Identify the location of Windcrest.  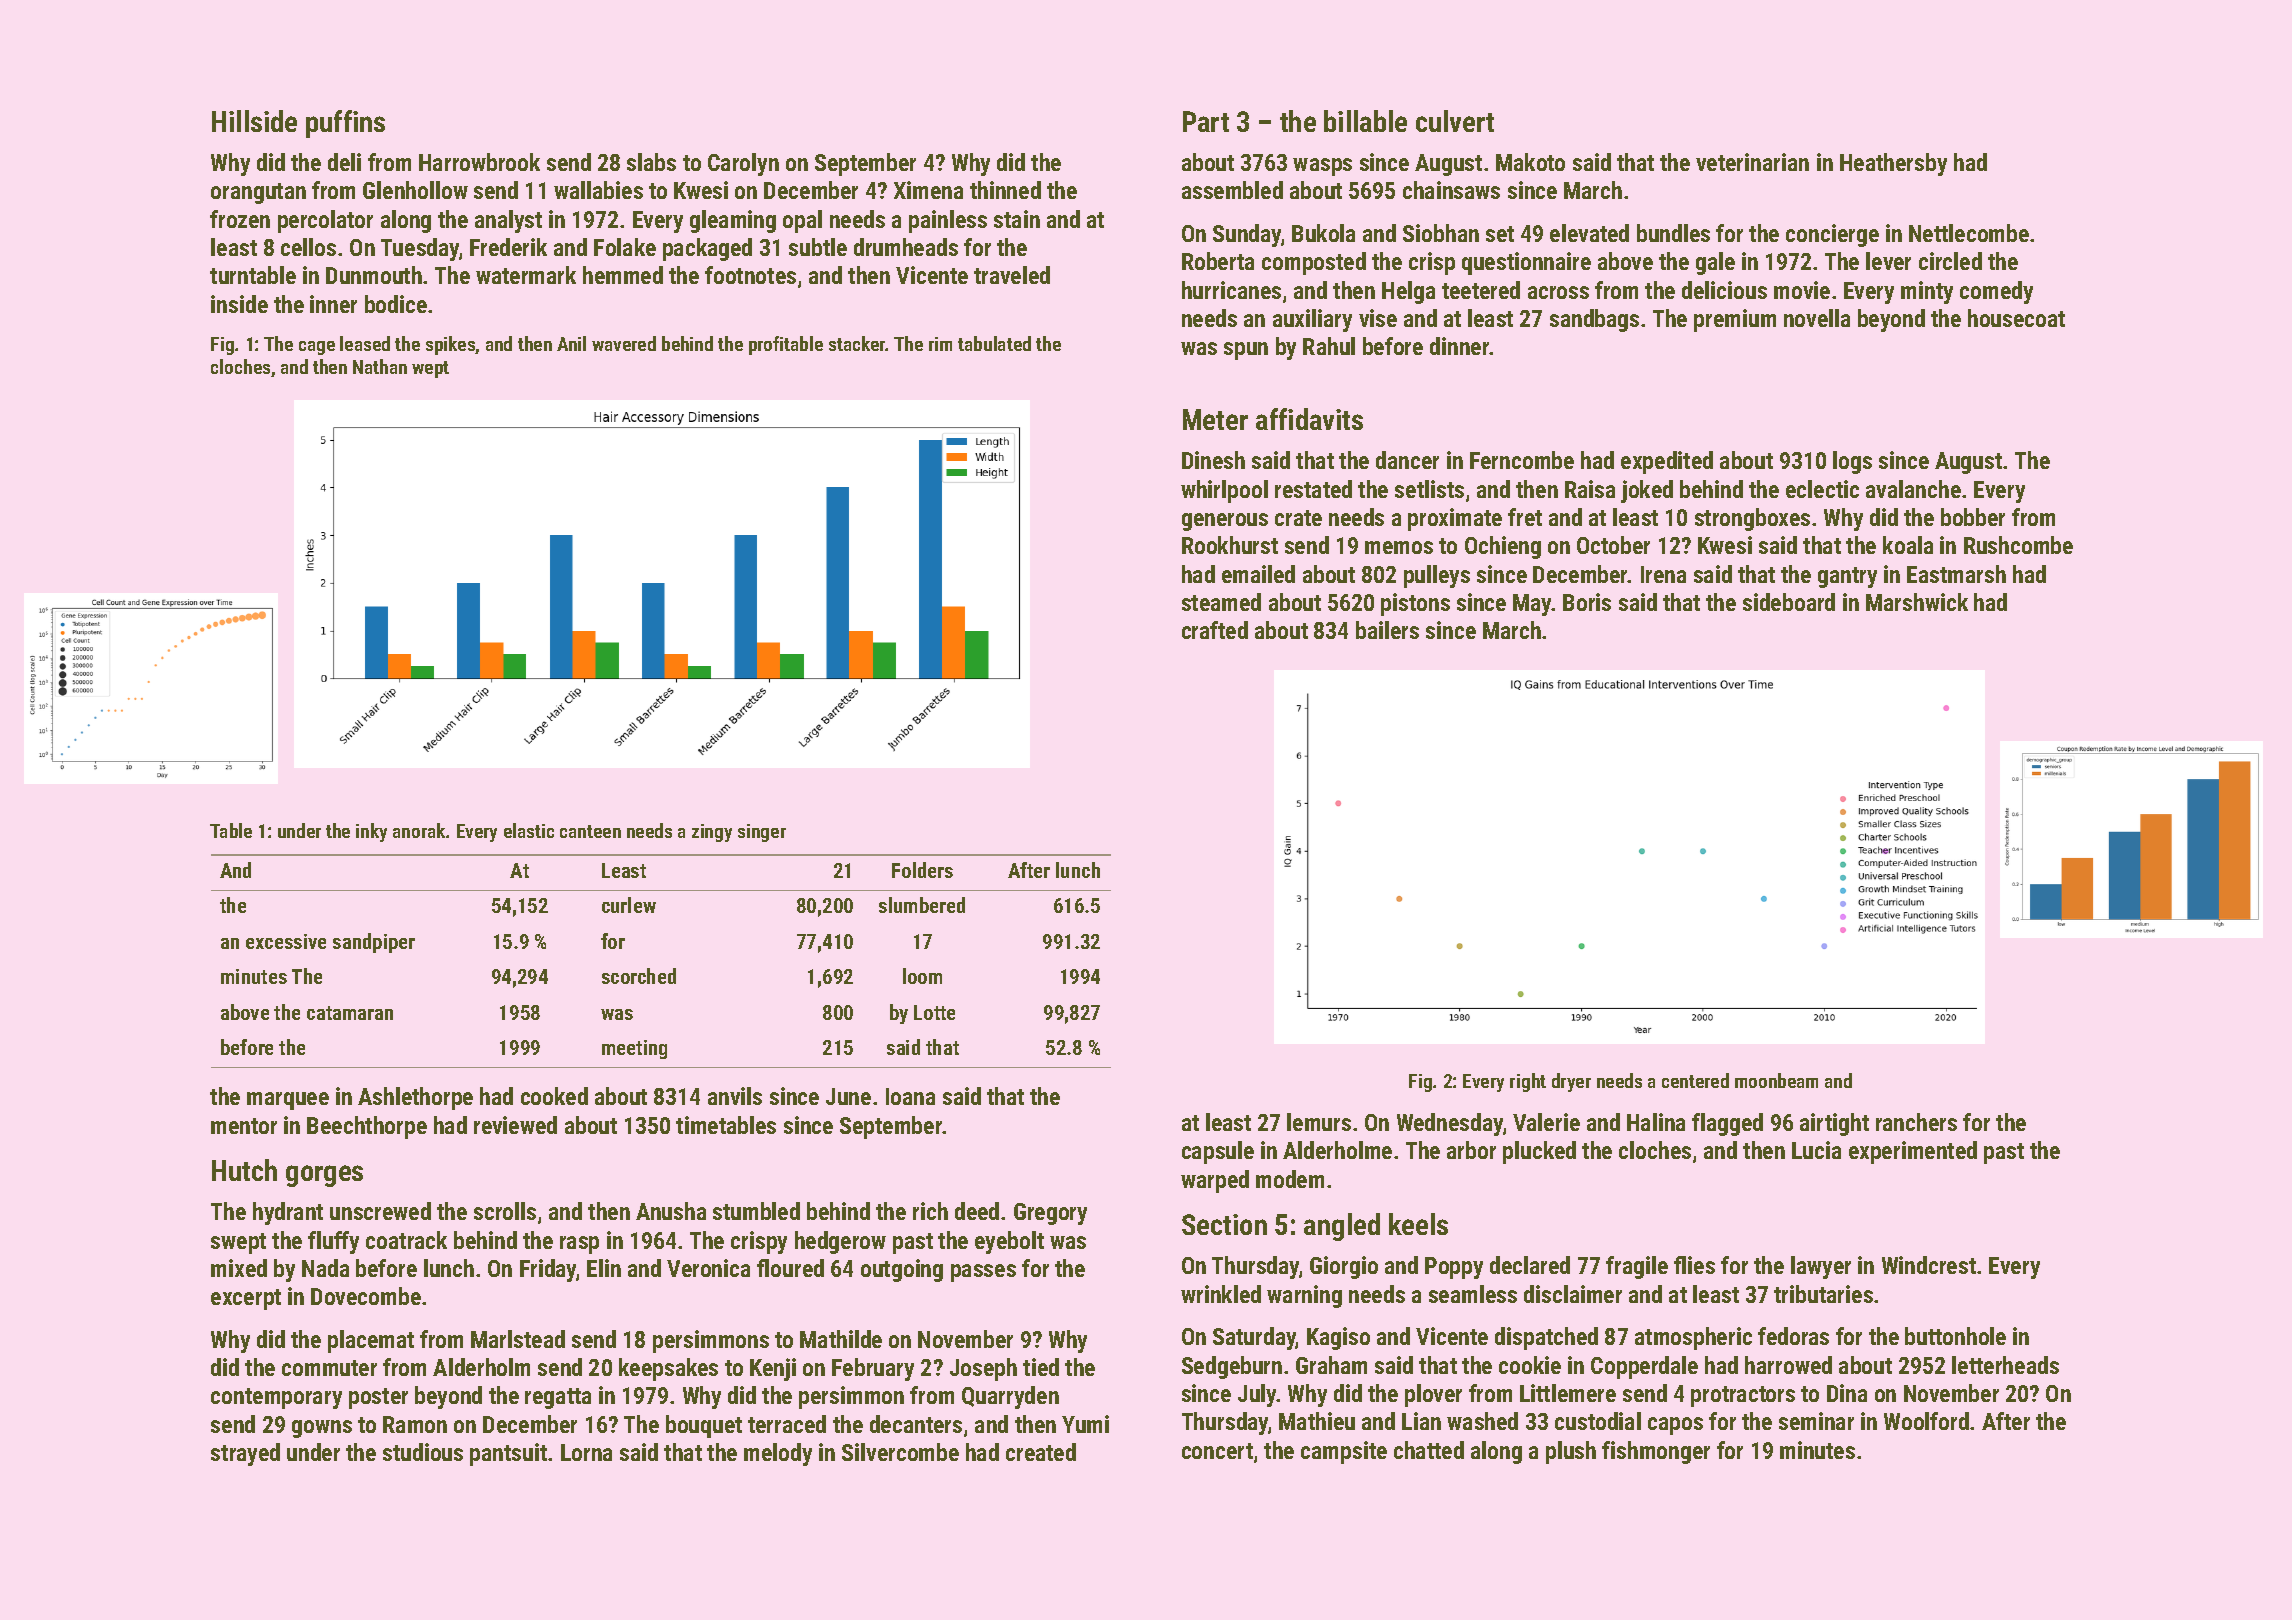
(1929, 1265).
